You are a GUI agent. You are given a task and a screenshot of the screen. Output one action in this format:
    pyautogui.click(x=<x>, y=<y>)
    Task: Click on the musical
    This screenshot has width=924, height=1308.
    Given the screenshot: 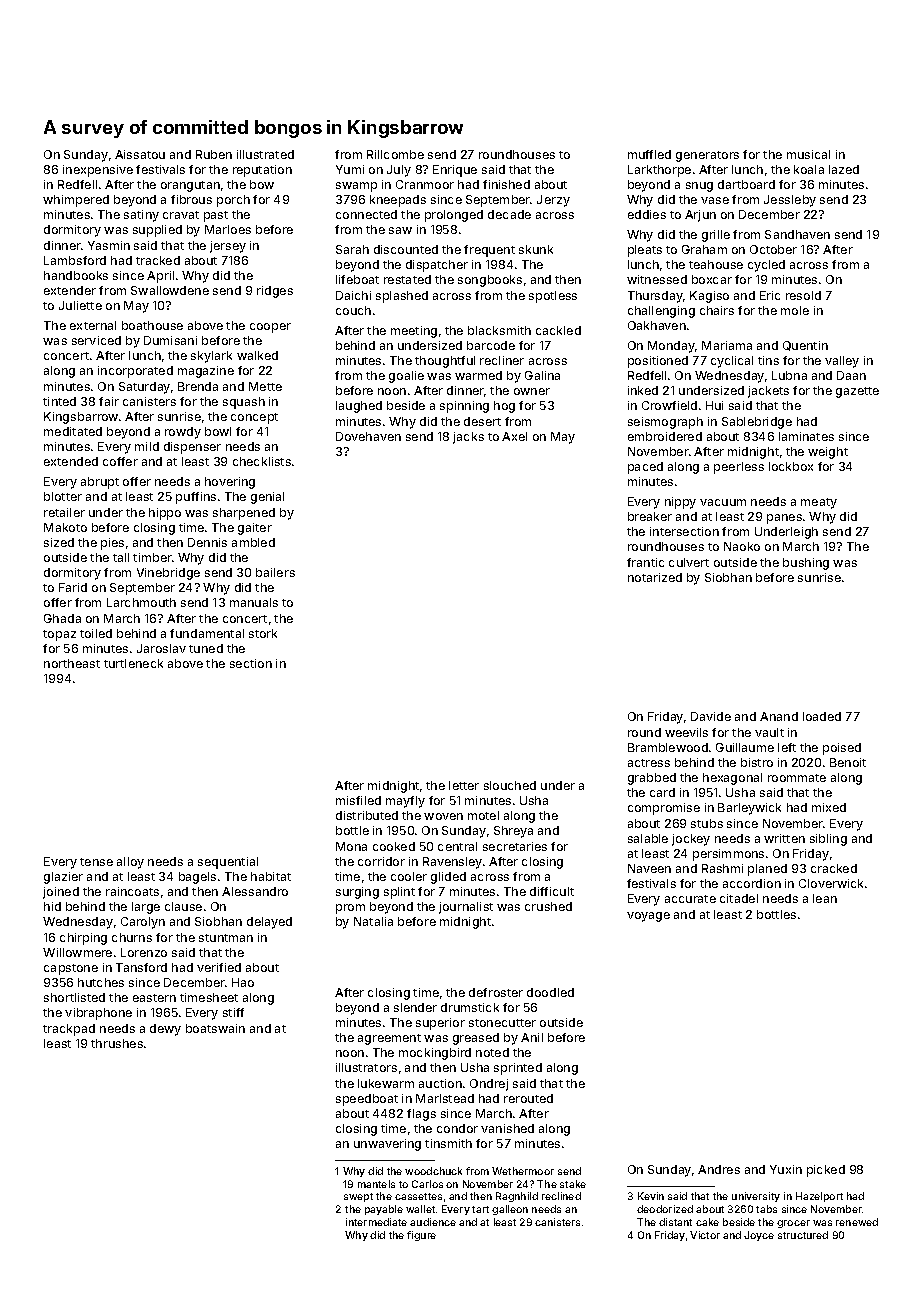 What is the action you would take?
    pyautogui.click(x=808, y=154)
